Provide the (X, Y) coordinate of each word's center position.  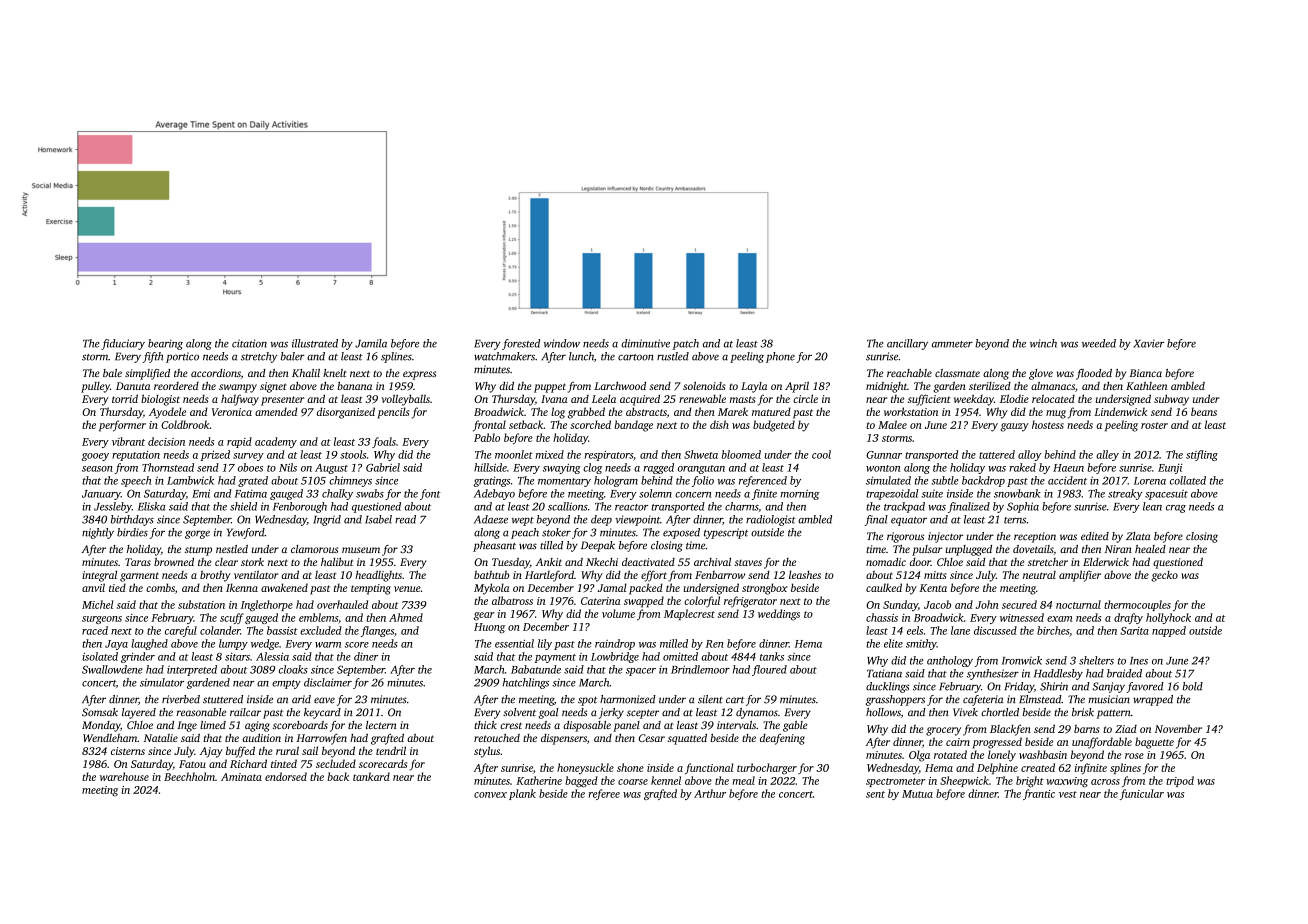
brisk (1083, 712)
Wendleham (110, 738)
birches (1053, 630)
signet (273, 387)
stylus (487, 752)
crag (1176, 509)
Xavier (1148, 343)
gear (484, 616)
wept (523, 521)
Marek (733, 411)
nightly (98, 533)
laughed (149, 644)
